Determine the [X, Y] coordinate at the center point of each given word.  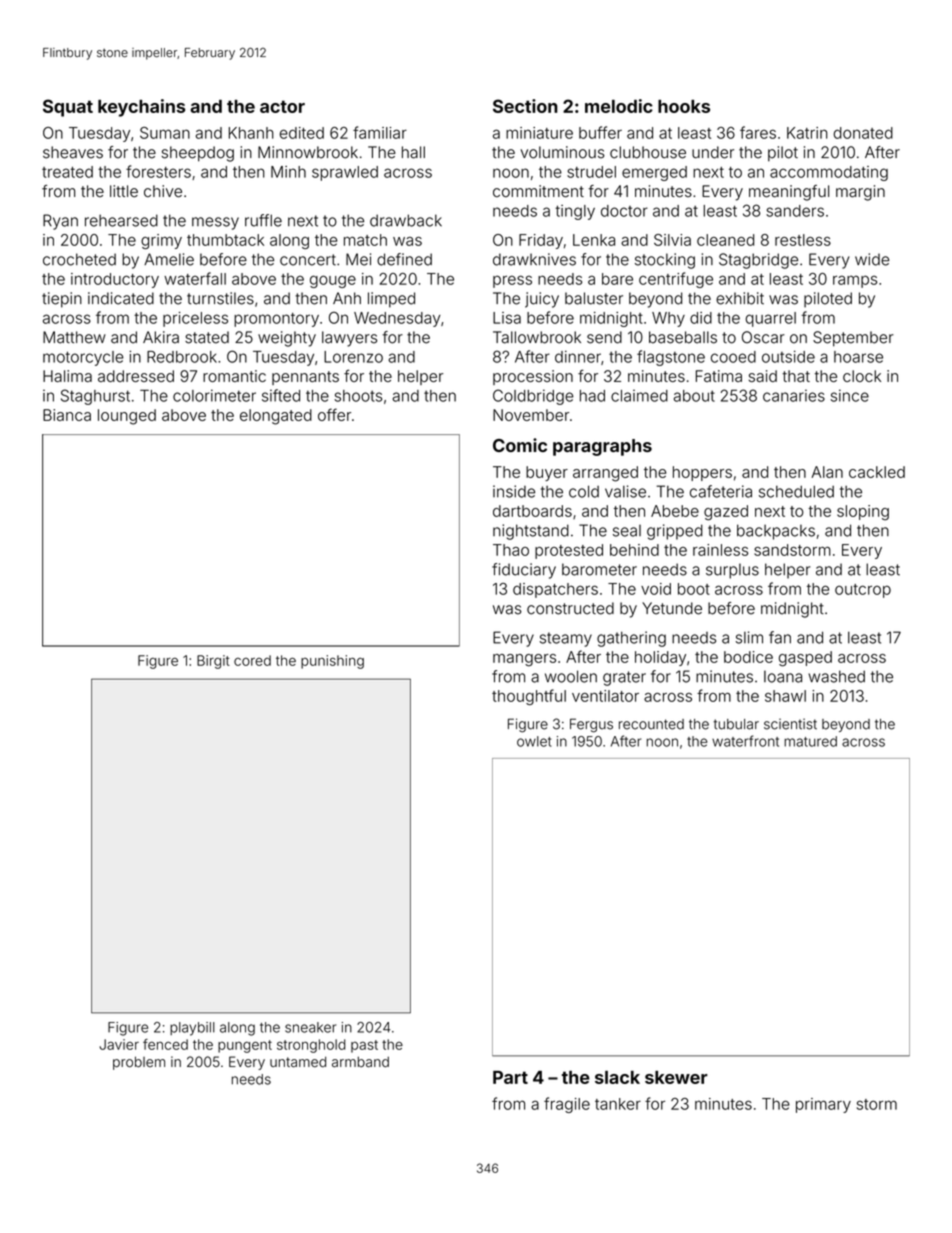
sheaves [73, 152]
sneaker [310, 1027]
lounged [127, 417]
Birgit [213, 662]
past [364, 1046]
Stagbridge [758, 261]
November [531, 415]
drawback [406, 220]
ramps [855, 281]
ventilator [605, 696]
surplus [732, 571]
